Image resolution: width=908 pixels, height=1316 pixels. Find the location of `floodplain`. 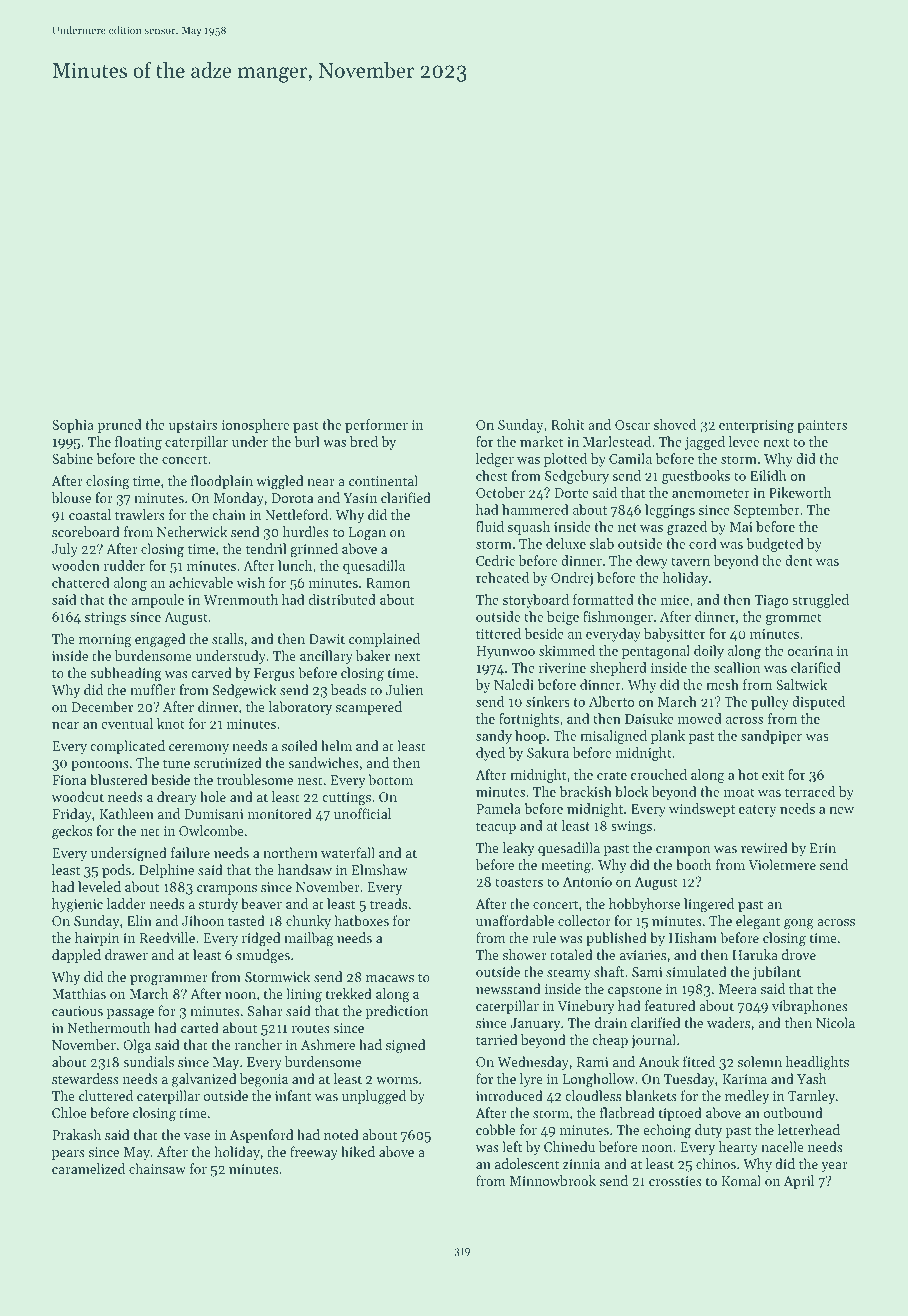

floodplain is located at coordinates (222, 482).
